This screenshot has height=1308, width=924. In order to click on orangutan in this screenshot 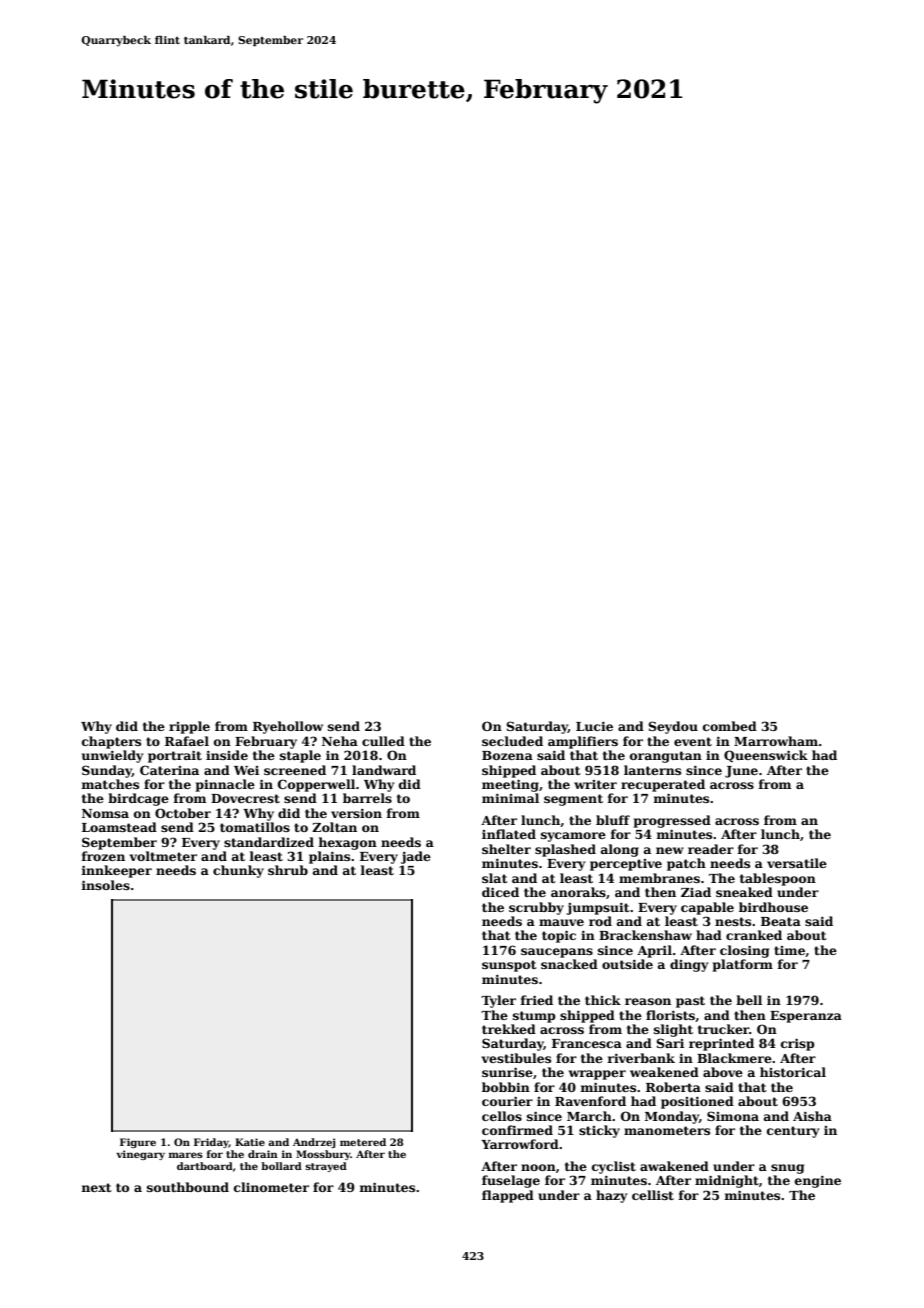, I will do `click(666, 757)`.
